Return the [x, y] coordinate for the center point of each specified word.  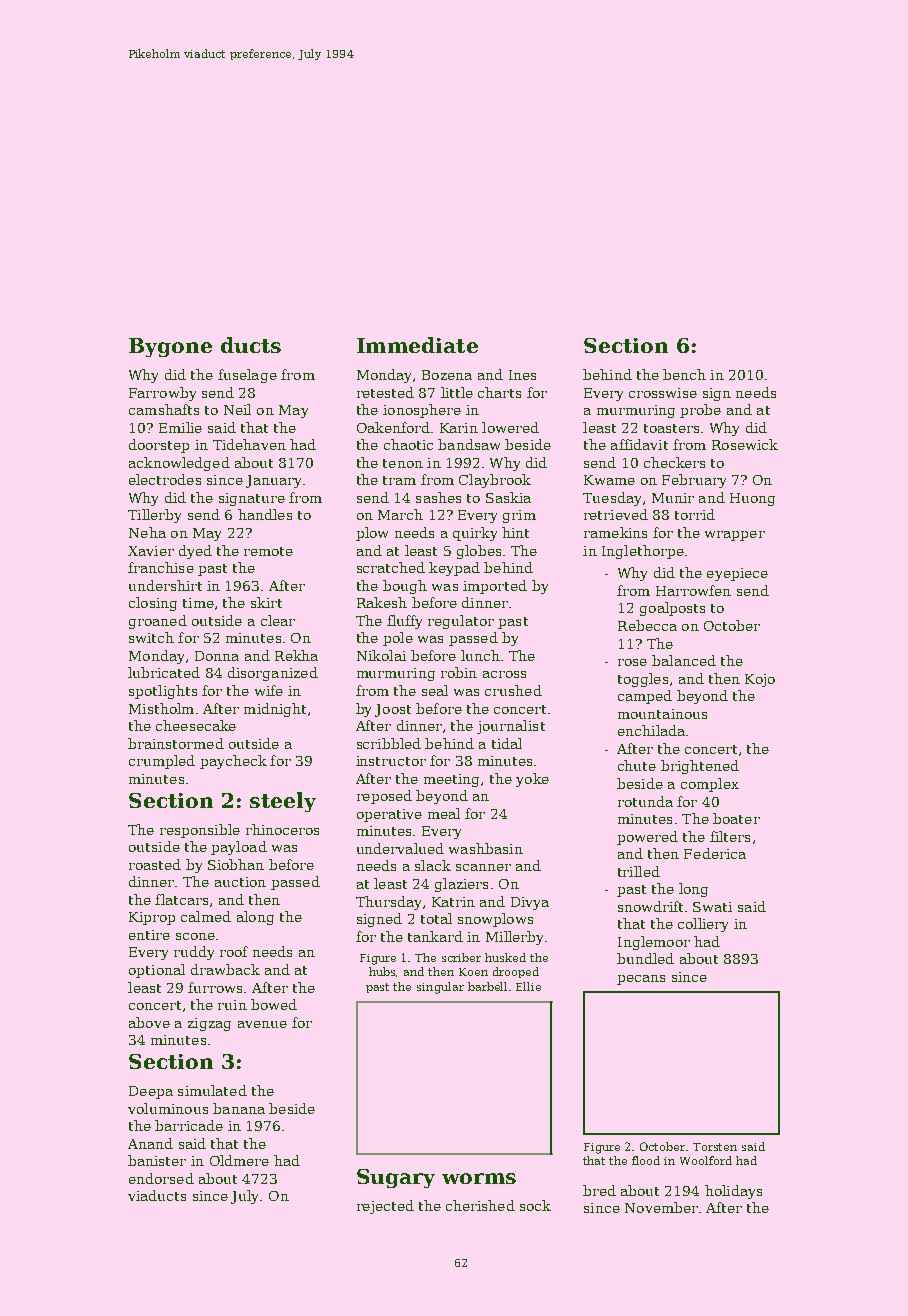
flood [646, 1160]
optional [157, 971]
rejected [385, 1207]
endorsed [161, 1178]
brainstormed [176, 743]
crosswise [663, 393]
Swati [712, 907]
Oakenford [393, 427]
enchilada [651, 730]
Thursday [388, 903]
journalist [511, 727]
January [273, 481]
